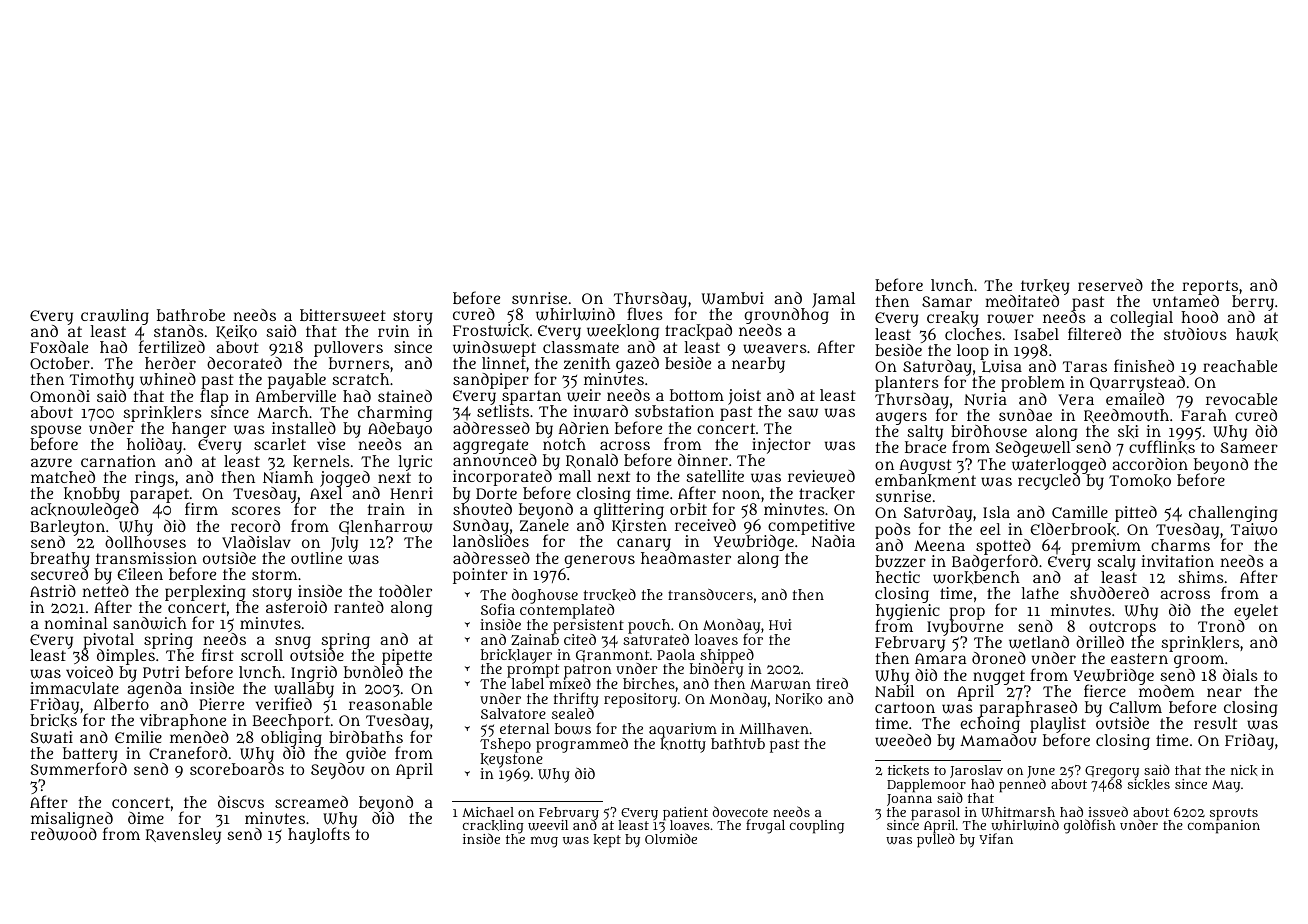 The width and height of the screenshot is (1308, 924). What do you see at coordinates (1045, 287) in the screenshot?
I see `turkey` at bounding box center [1045, 287].
